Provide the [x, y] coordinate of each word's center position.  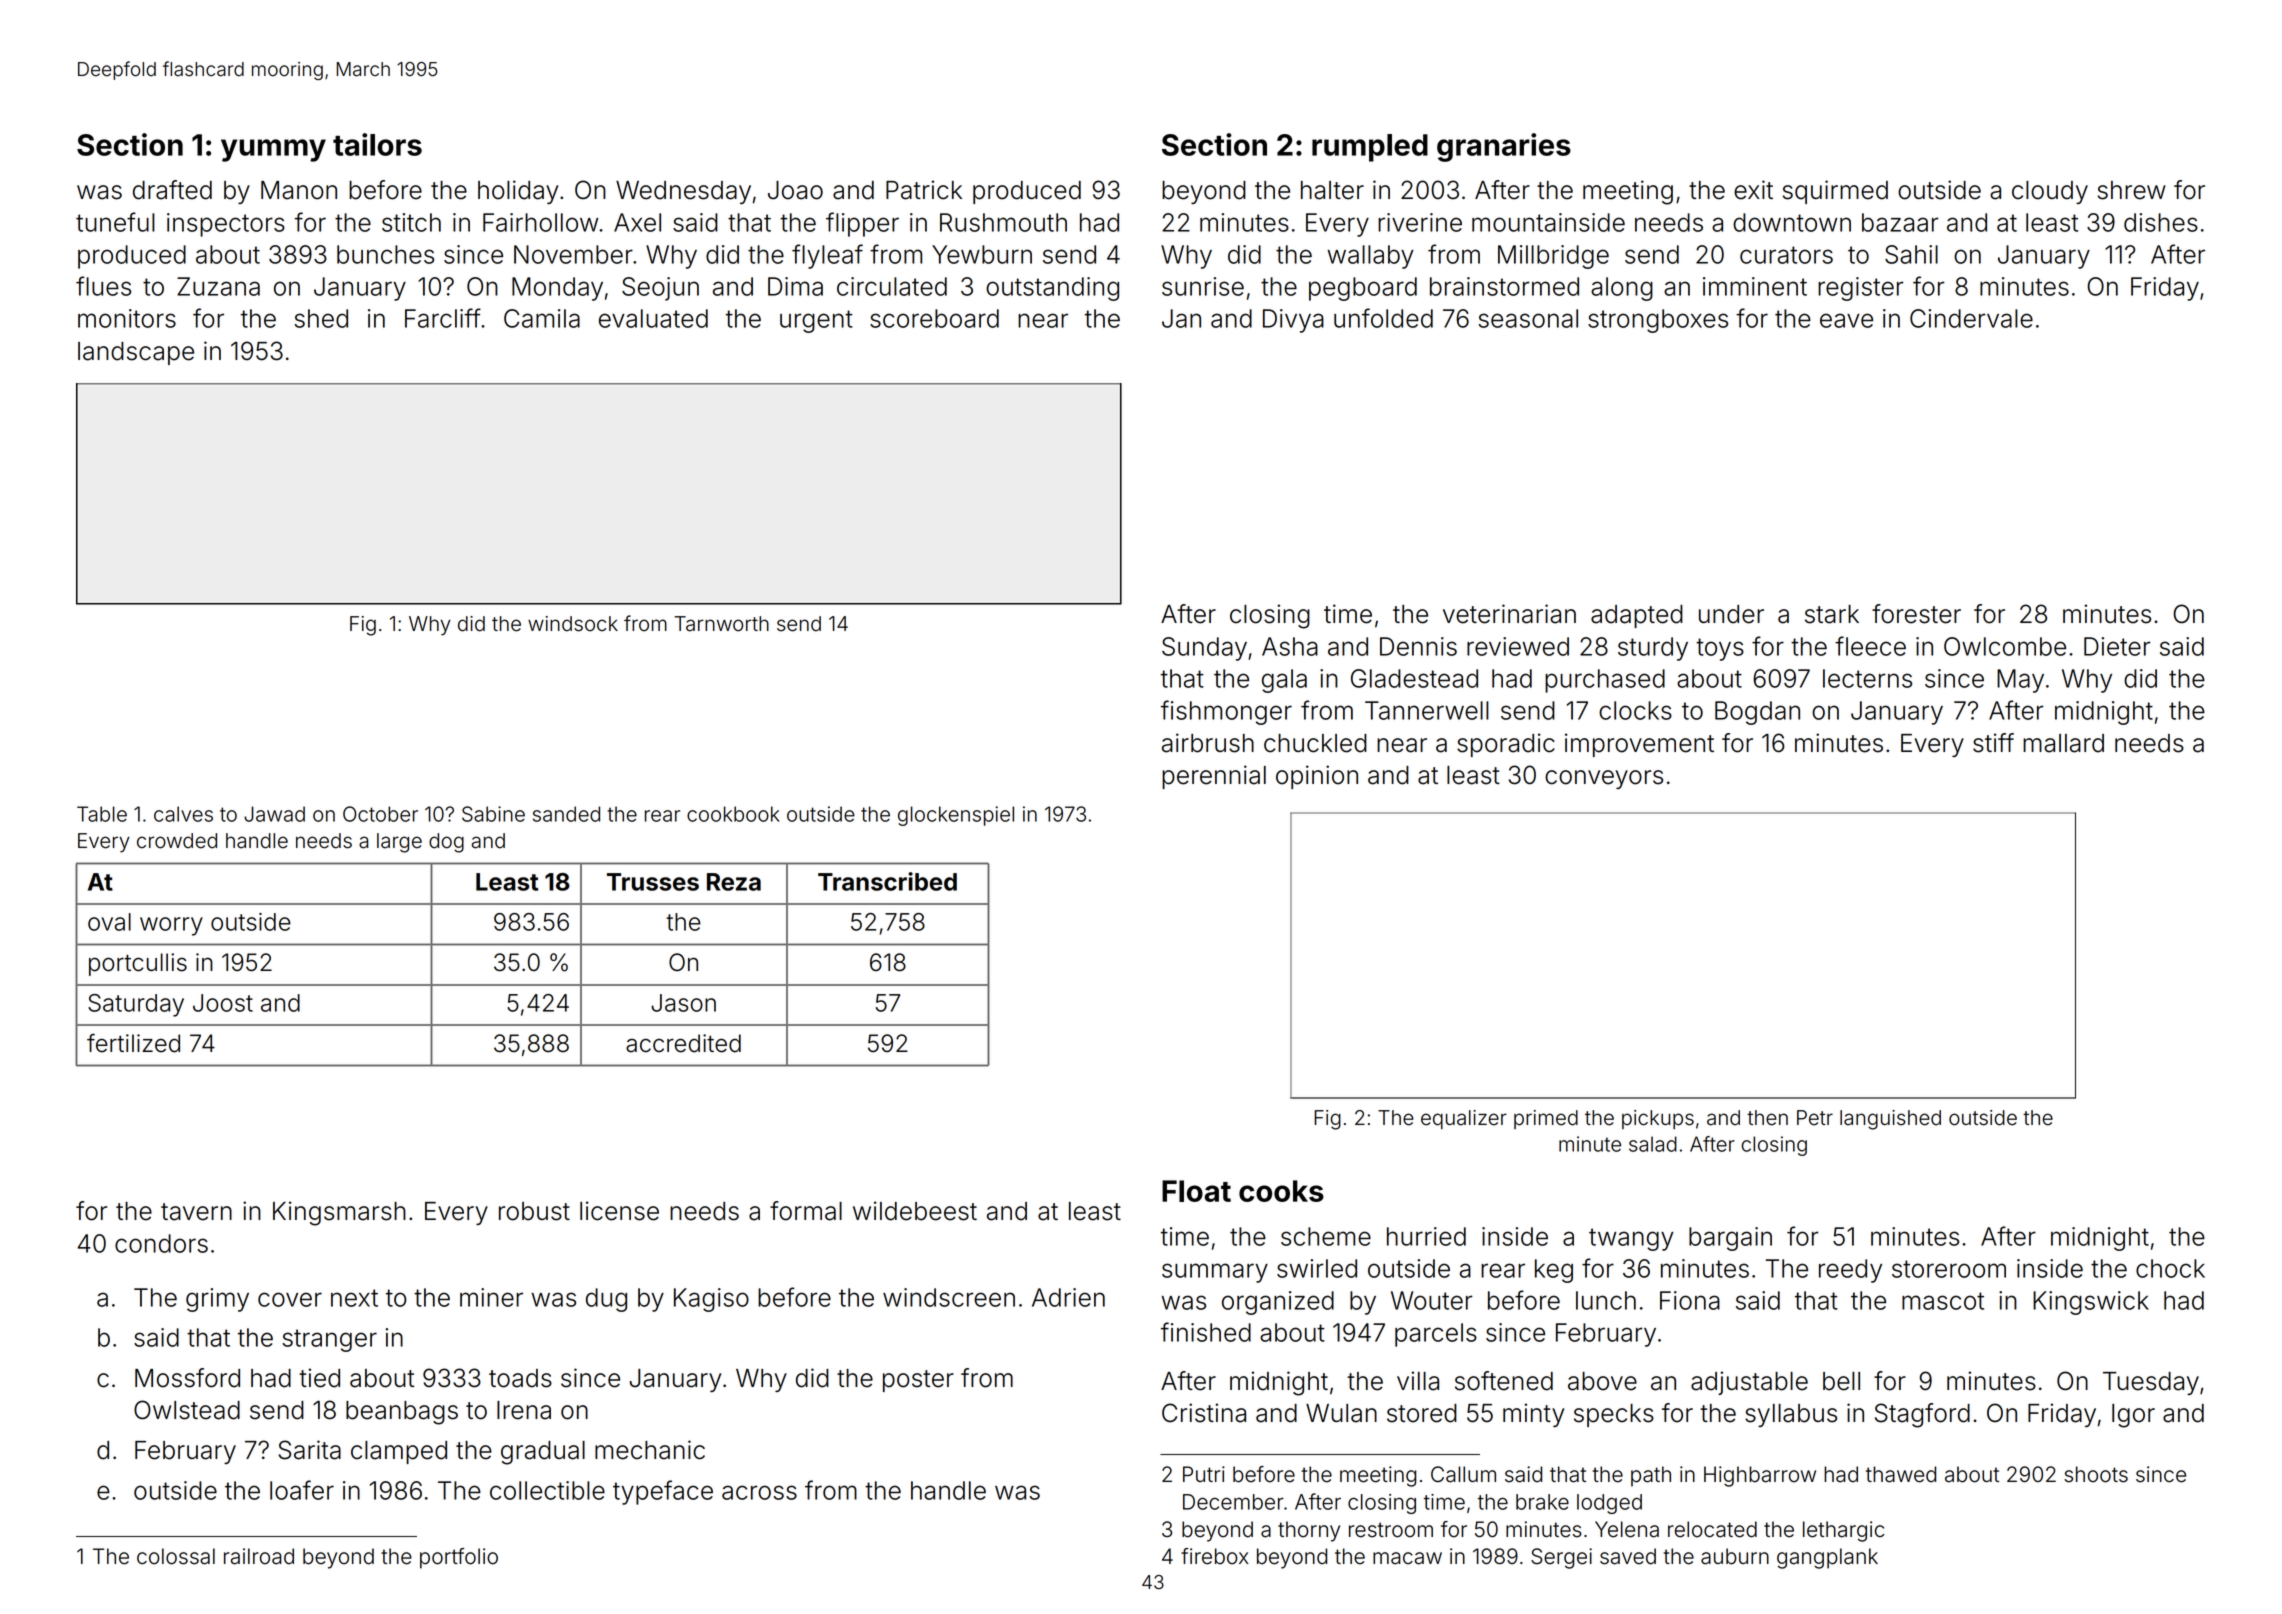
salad [1653, 1144]
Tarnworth [721, 624]
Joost [223, 1003]
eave [1846, 320]
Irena [524, 1410]
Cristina [1204, 1413]
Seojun [660, 289]
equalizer [1464, 1119]
